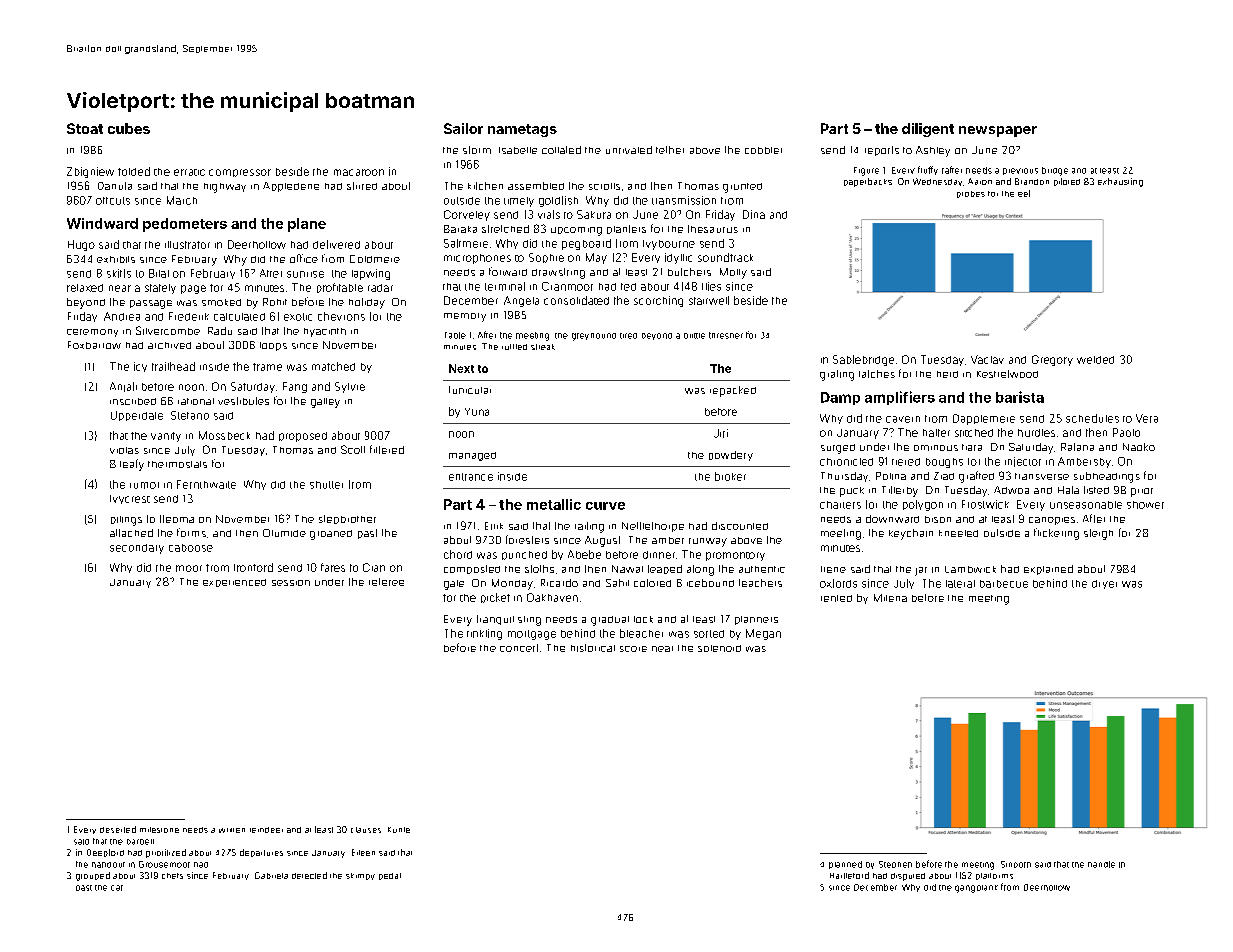  What do you see at coordinates (1095, 360) in the screenshot?
I see `welded` at bounding box center [1095, 360].
